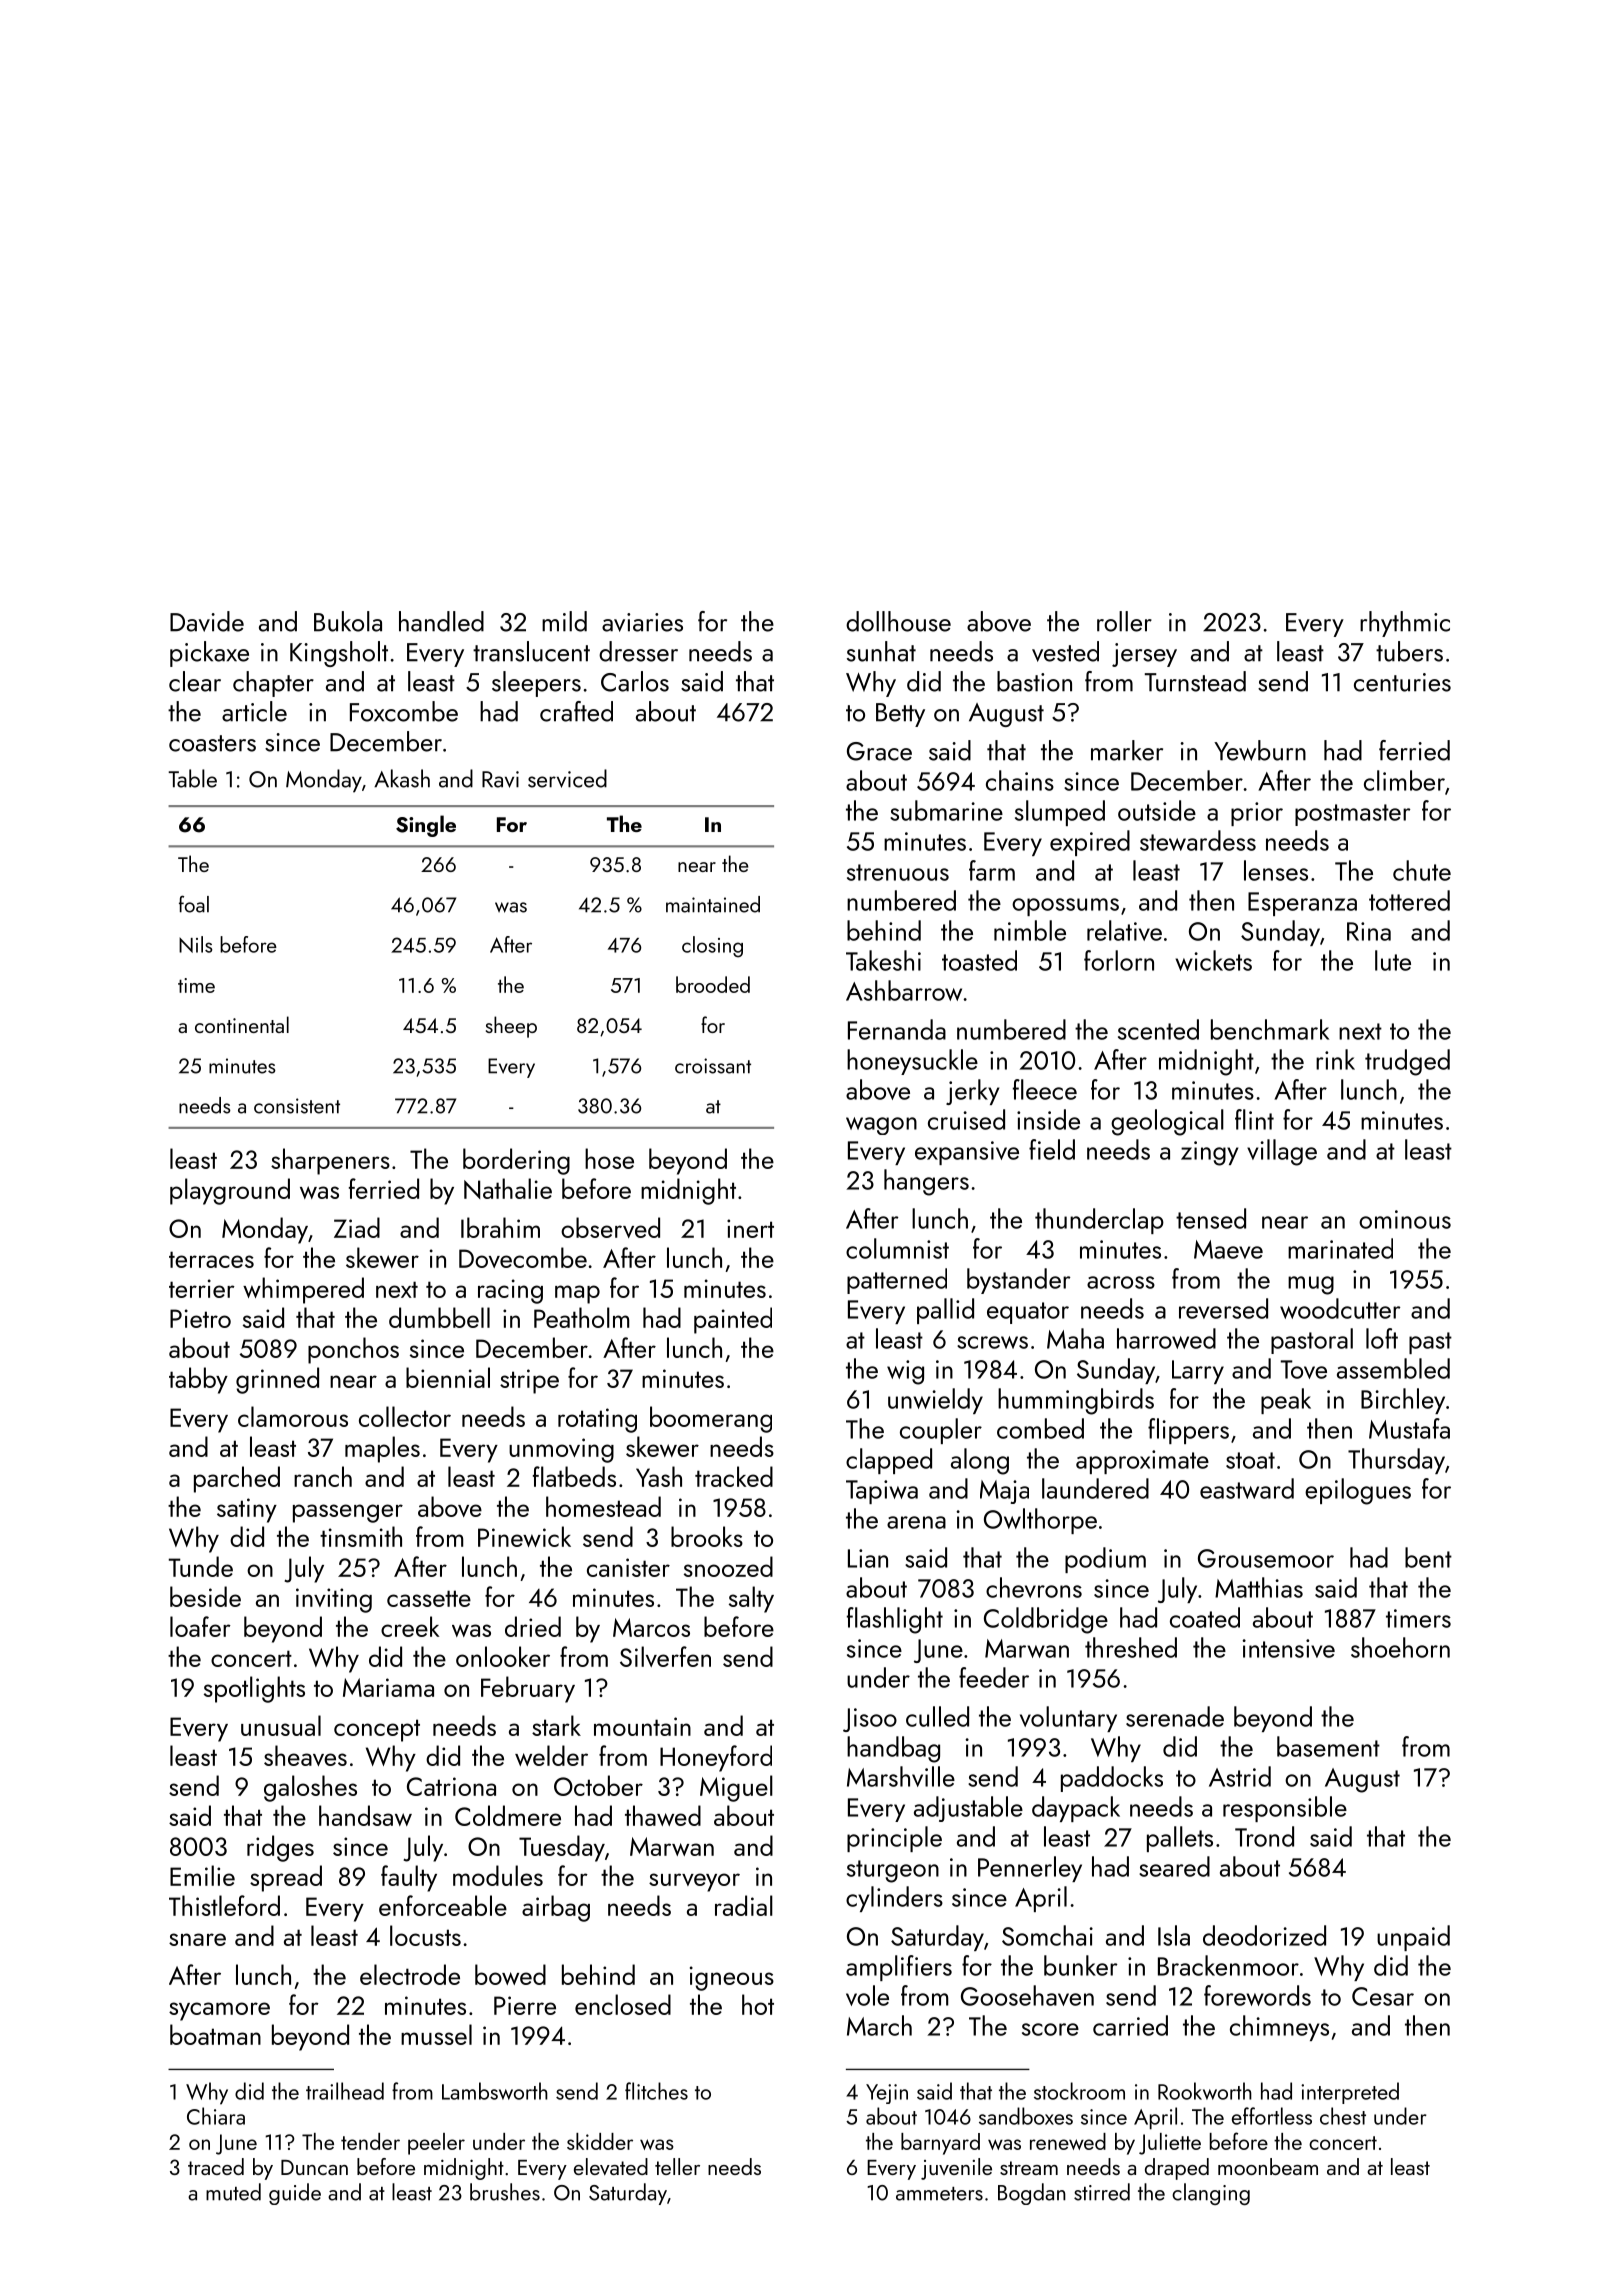  I want to click on trudged, so click(1407, 1062).
